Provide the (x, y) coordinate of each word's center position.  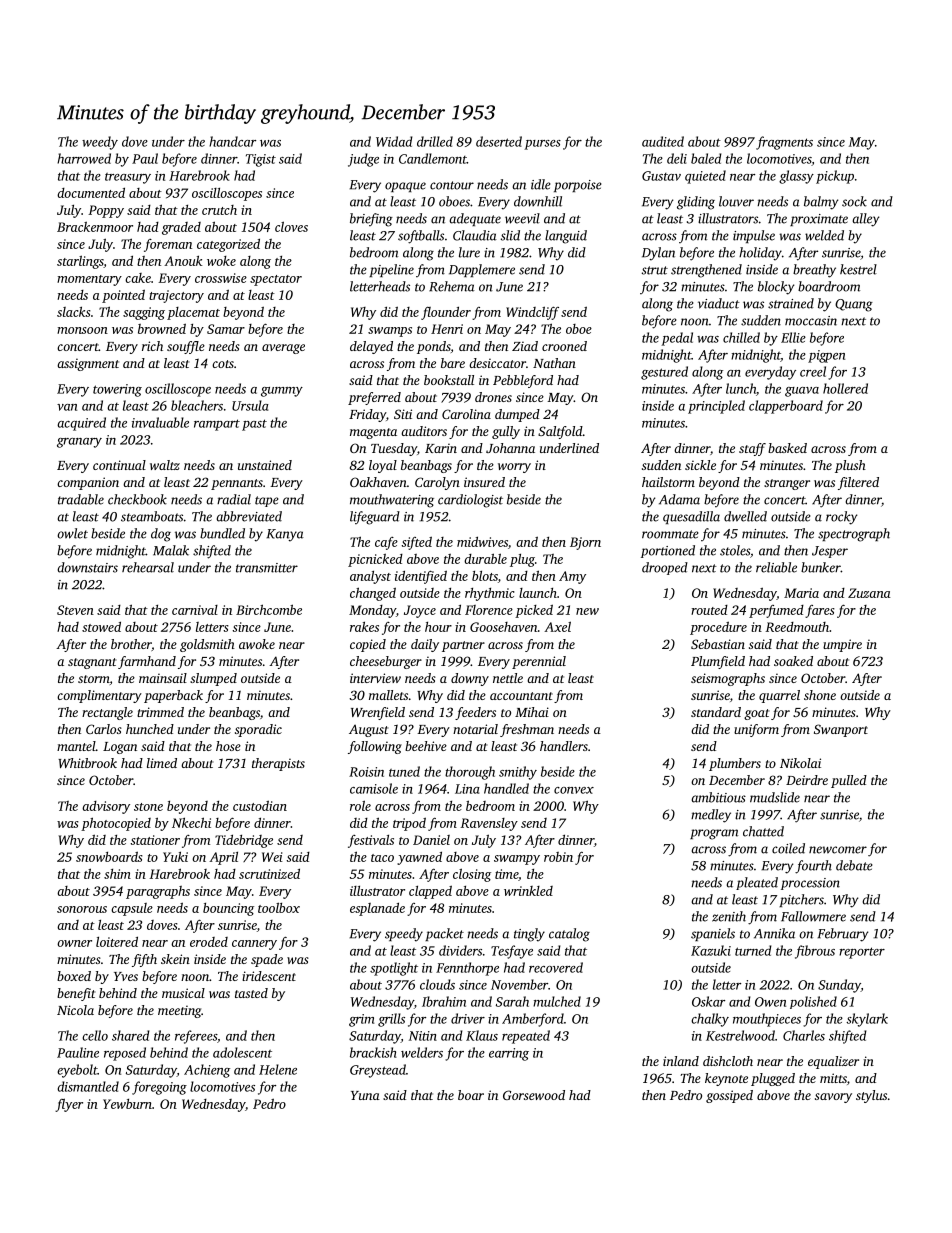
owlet (72, 533)
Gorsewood (534, 1095)
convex (574, 790)
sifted (416, 543)
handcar (232, 141)
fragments (784, 143)
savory (833, 1098)
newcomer (838, 850)
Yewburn (127, 1104)
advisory (106, 807)
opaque (405, 187)
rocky (842, 518)
